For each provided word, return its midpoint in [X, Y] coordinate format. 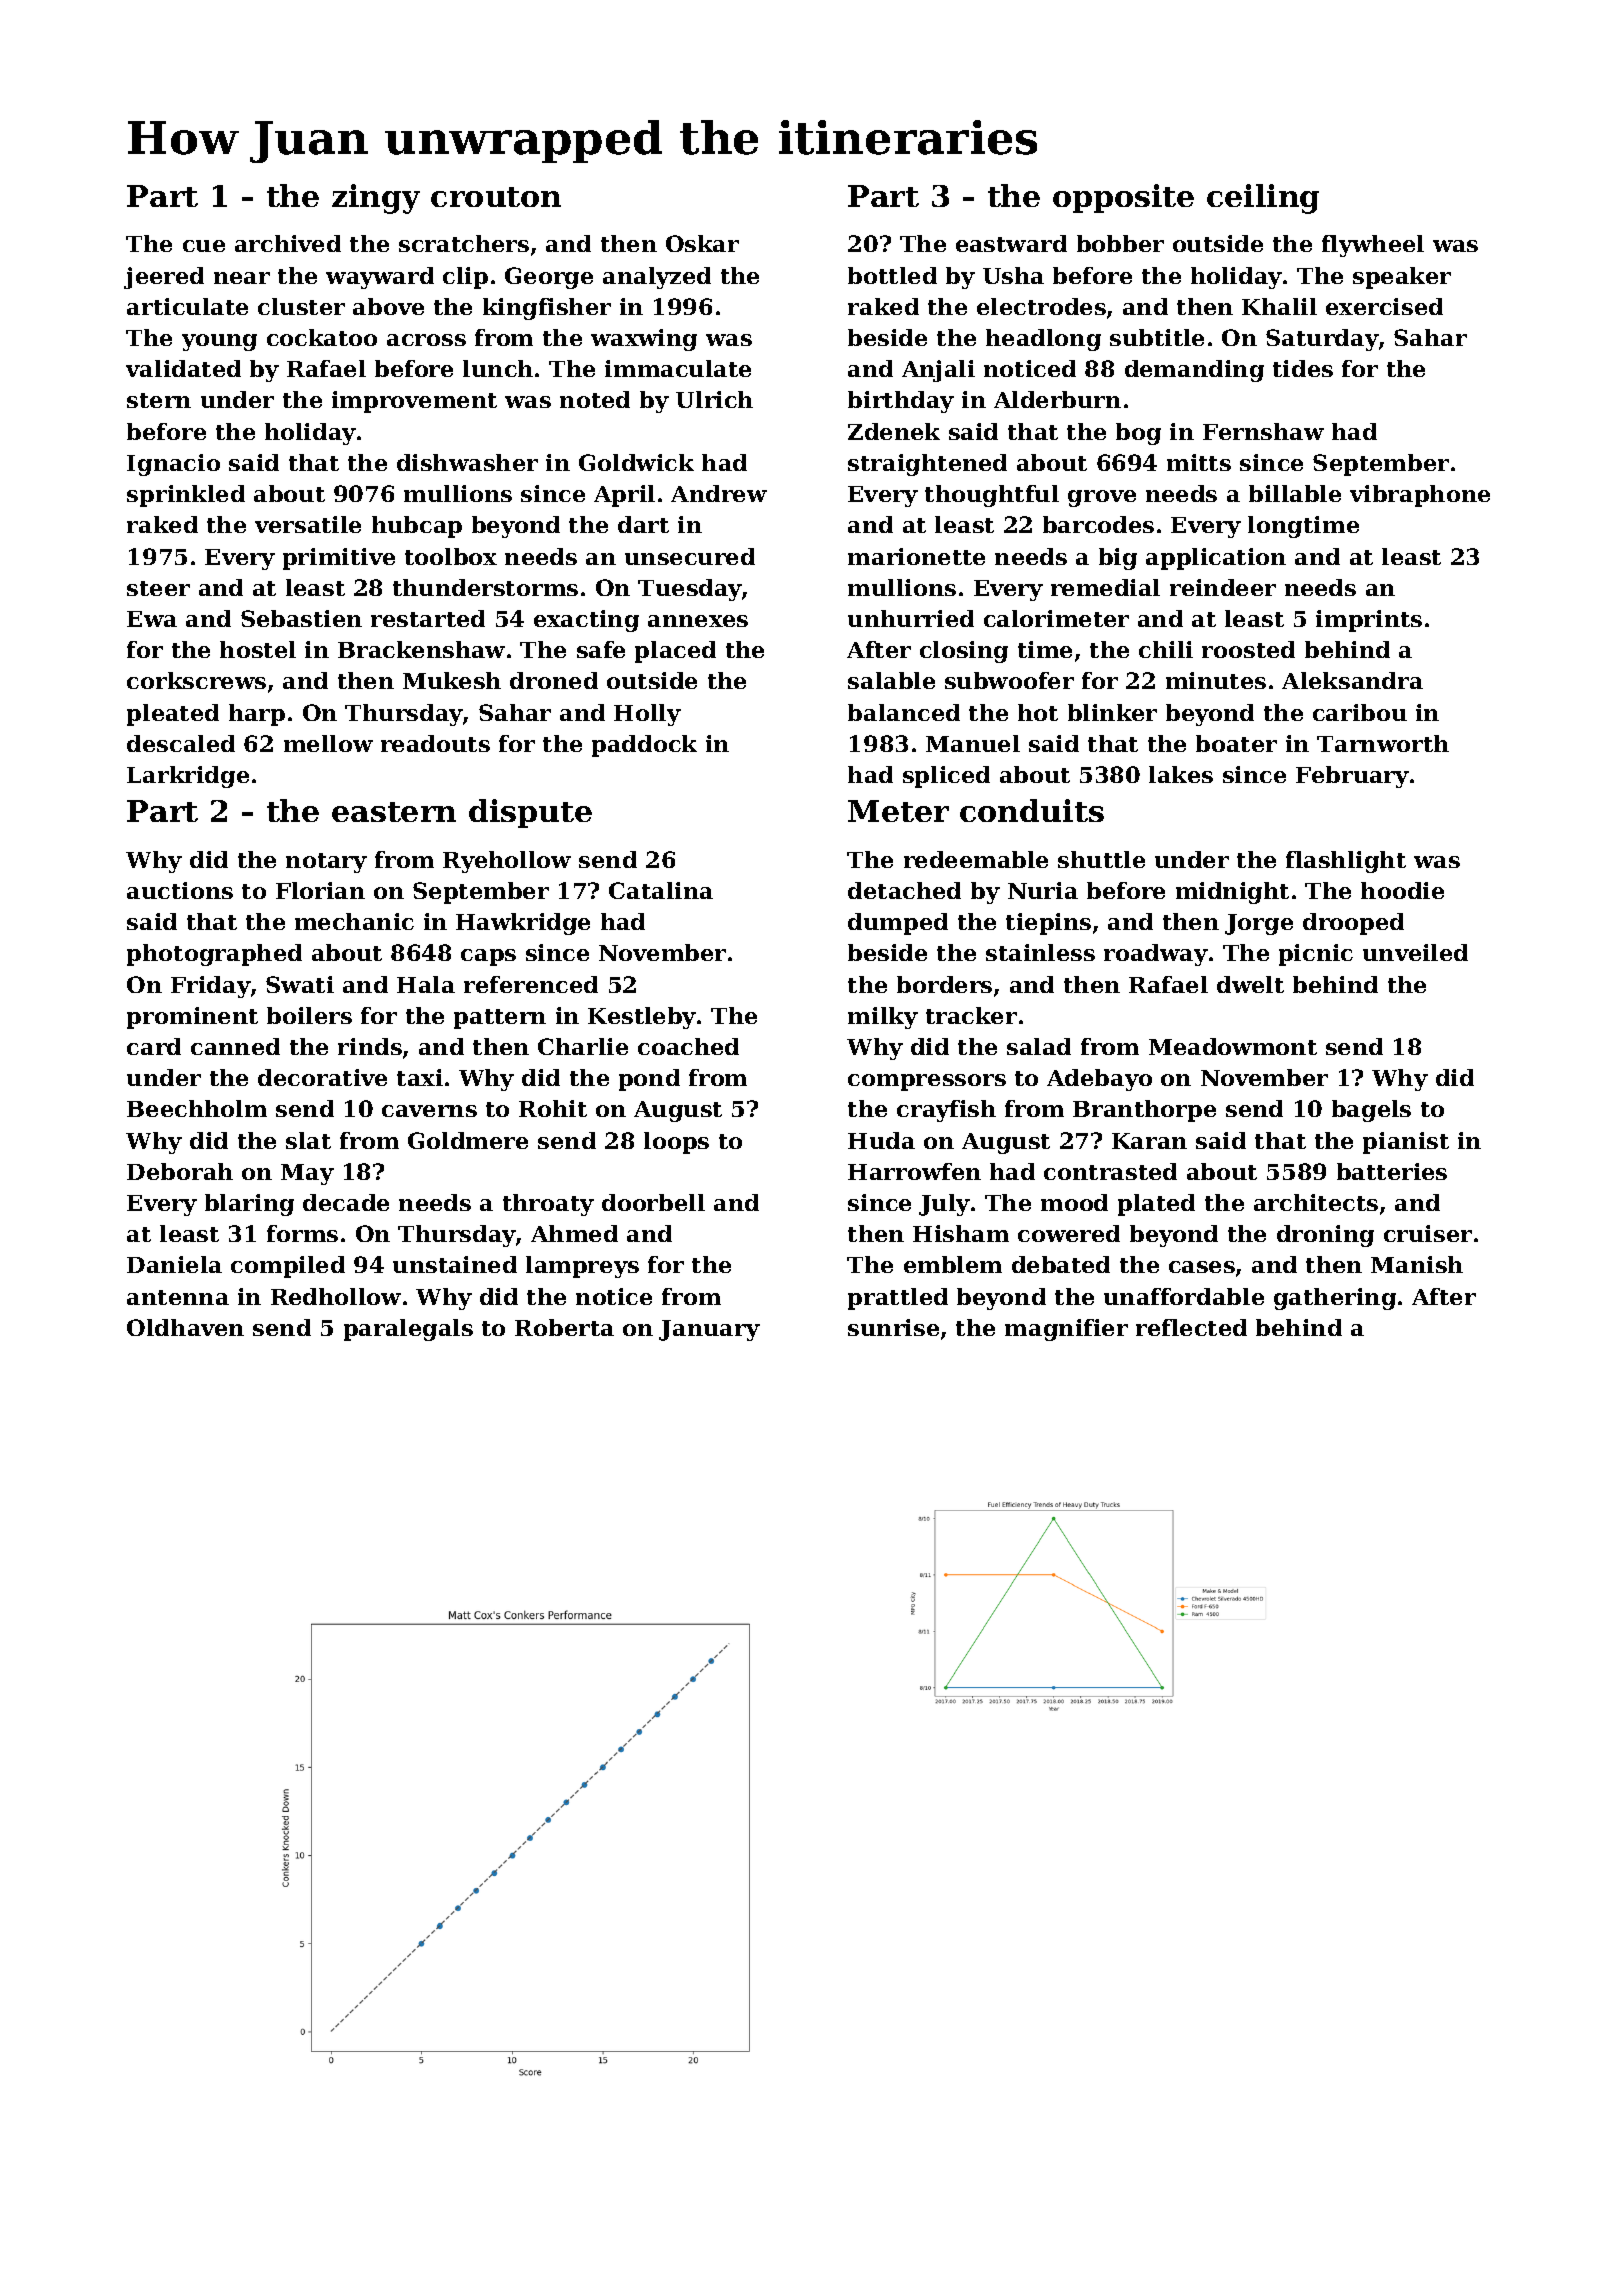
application [1216, 559]
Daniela [174, 1264]
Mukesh [452, 680]
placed [675, 652]
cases [1202, 1267]
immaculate [678, 368]
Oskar [702, 243]
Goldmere [468, 1140]
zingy [376, 199]
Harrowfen [914, 1171]
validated [183, 368]
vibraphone [1420, 496]
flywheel [1373, 246]
